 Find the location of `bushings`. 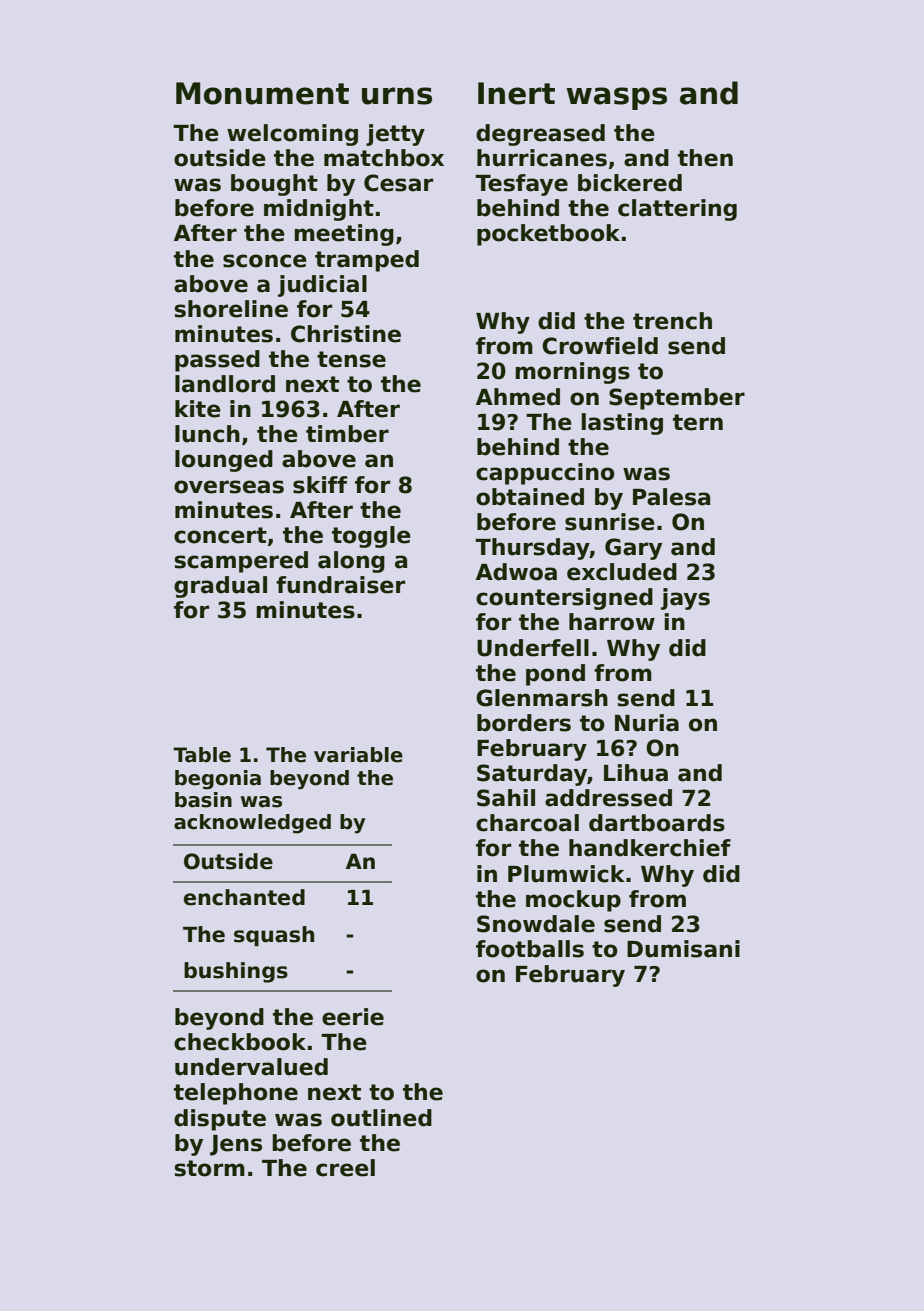

bushings is located at coordinates (236, 972).
